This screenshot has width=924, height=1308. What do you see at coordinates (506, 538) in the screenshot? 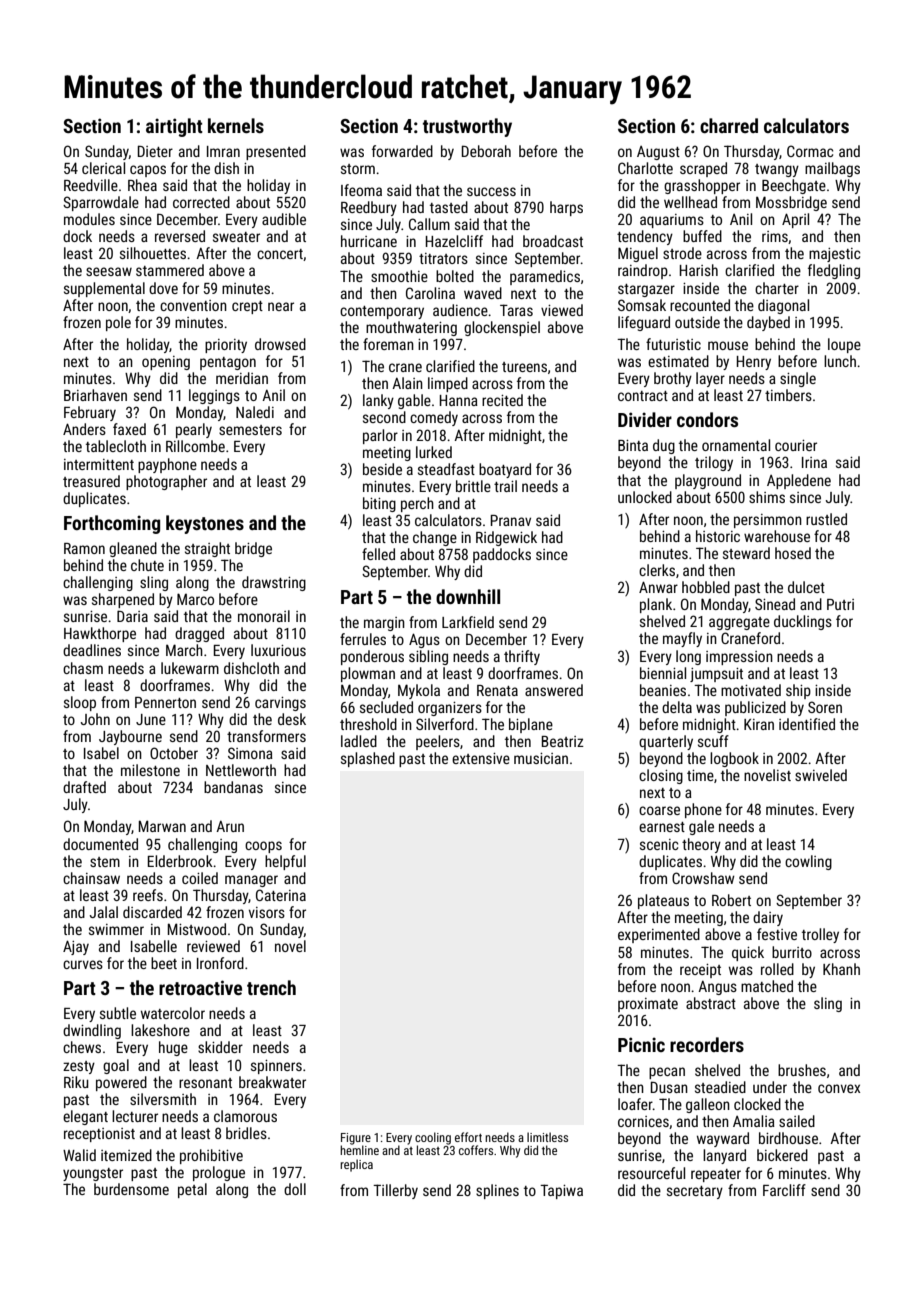
I see `Ridgewick` at bounding box center [506, 538].
